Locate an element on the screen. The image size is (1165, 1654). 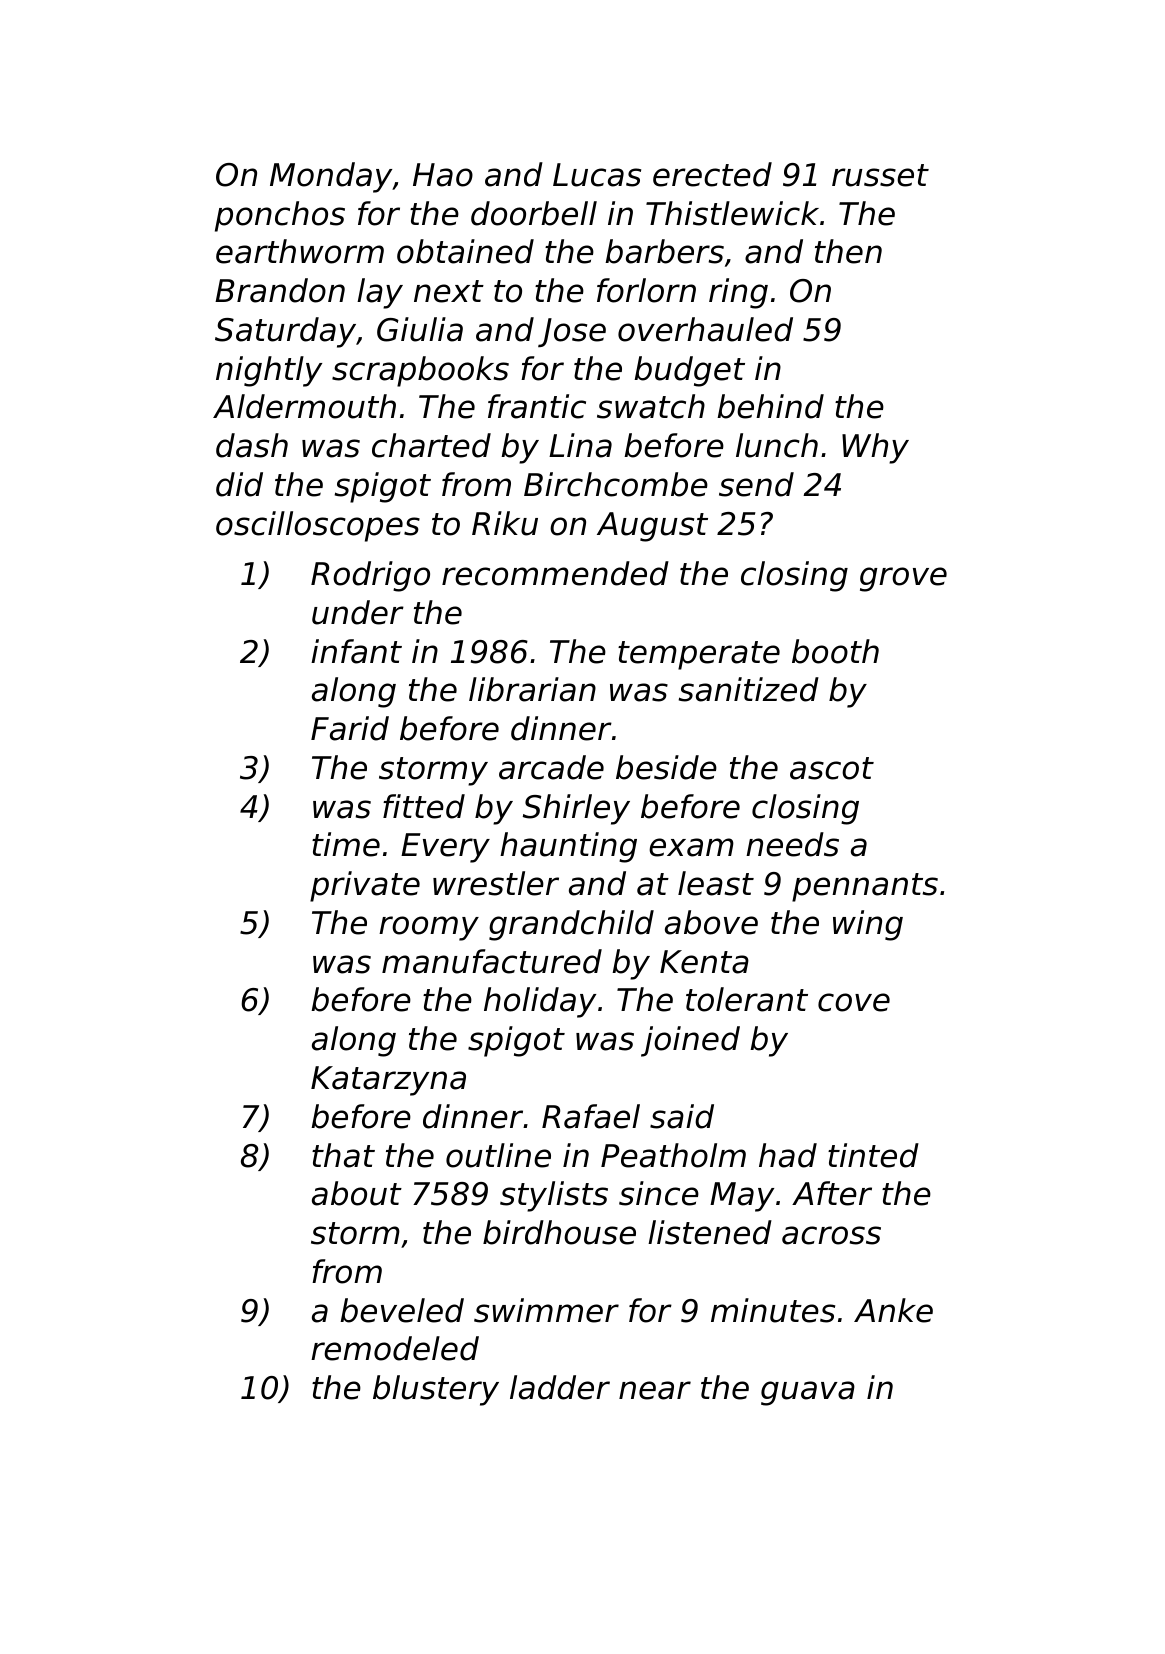
private is located at coordinates (365, 886).
